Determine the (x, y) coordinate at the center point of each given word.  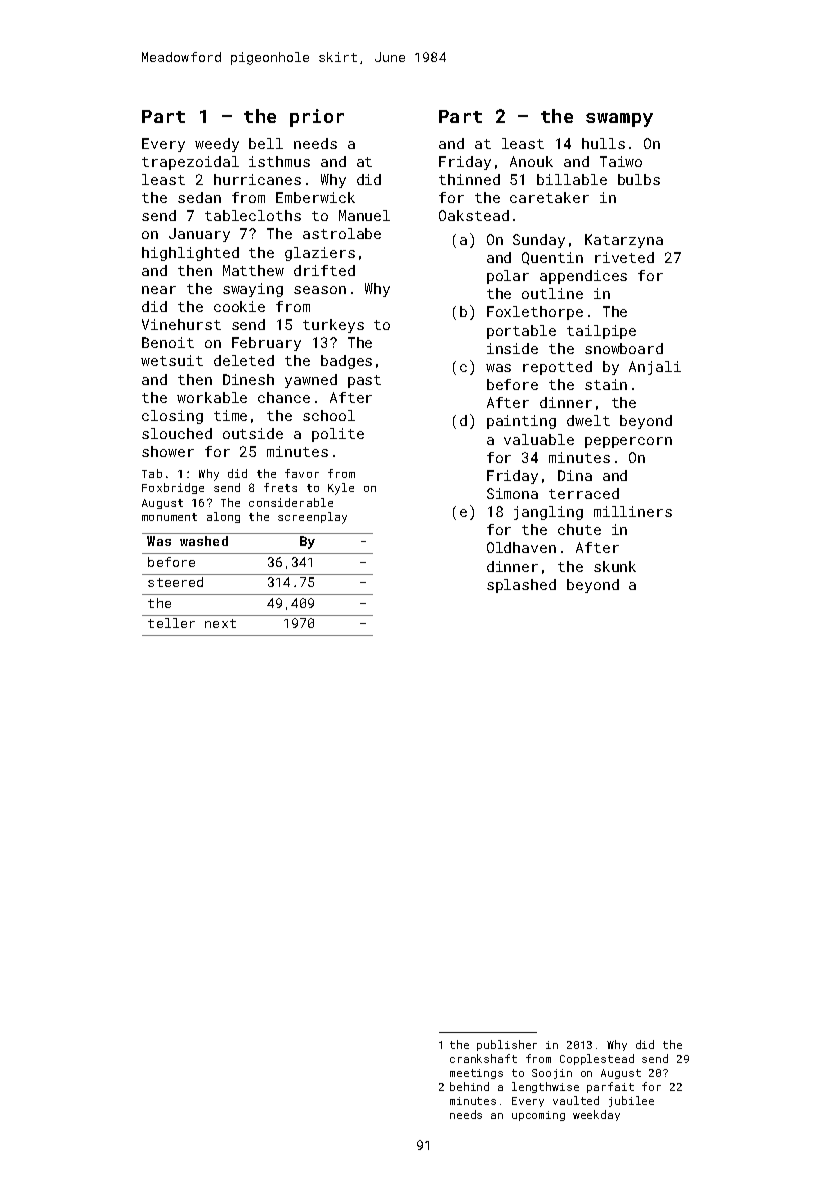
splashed (521, 586)
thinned (469, 179)
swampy (619, 120)
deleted (244, 360)
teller (171, 623)
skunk (615, 566)
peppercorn (628, 442)
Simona (512, 493)
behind (469, 1086)
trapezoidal (190, 163)
